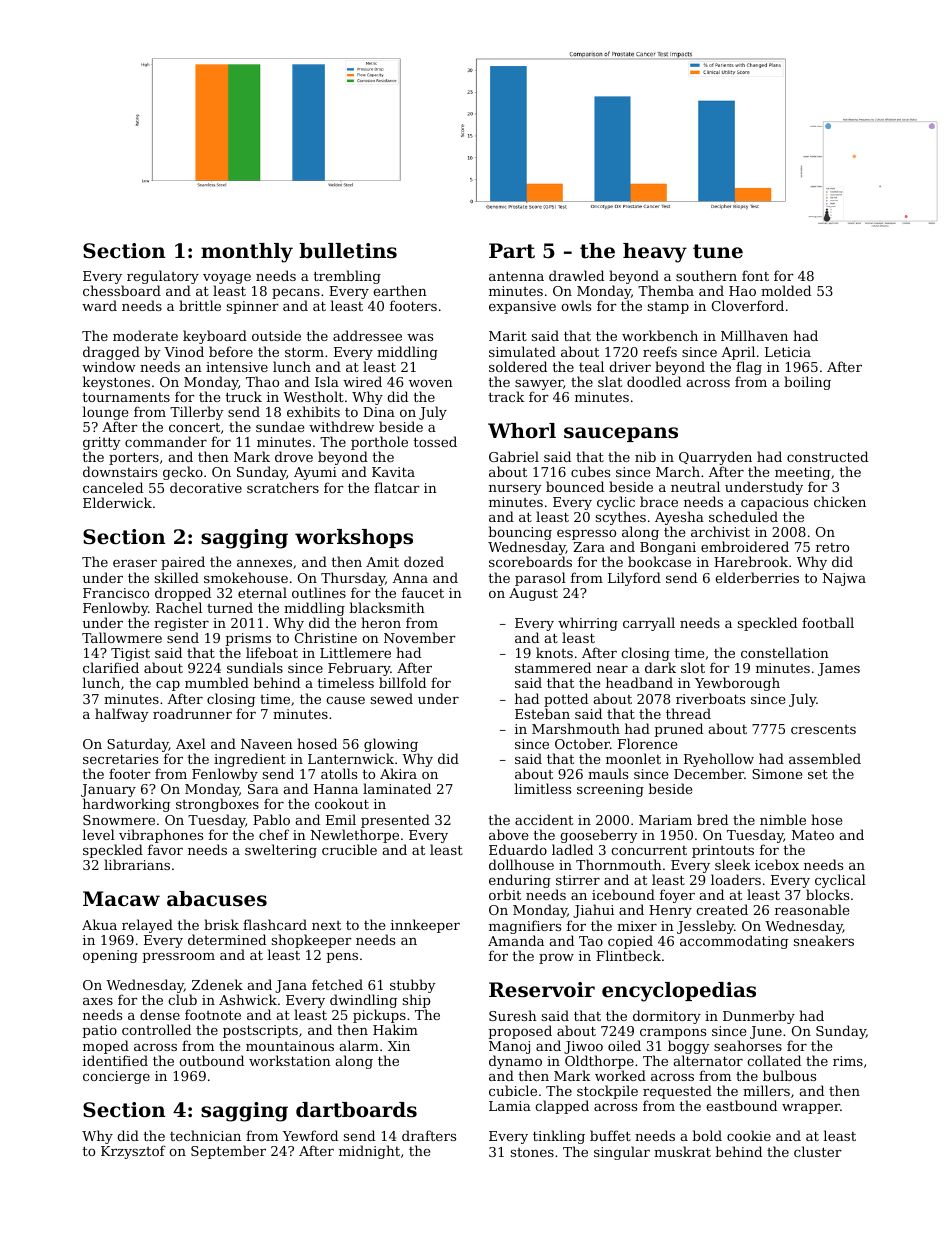 Image resolution: width=952 pixels, height=1233 pixels. I want to click on Flintbeck, so click(628, 955).
